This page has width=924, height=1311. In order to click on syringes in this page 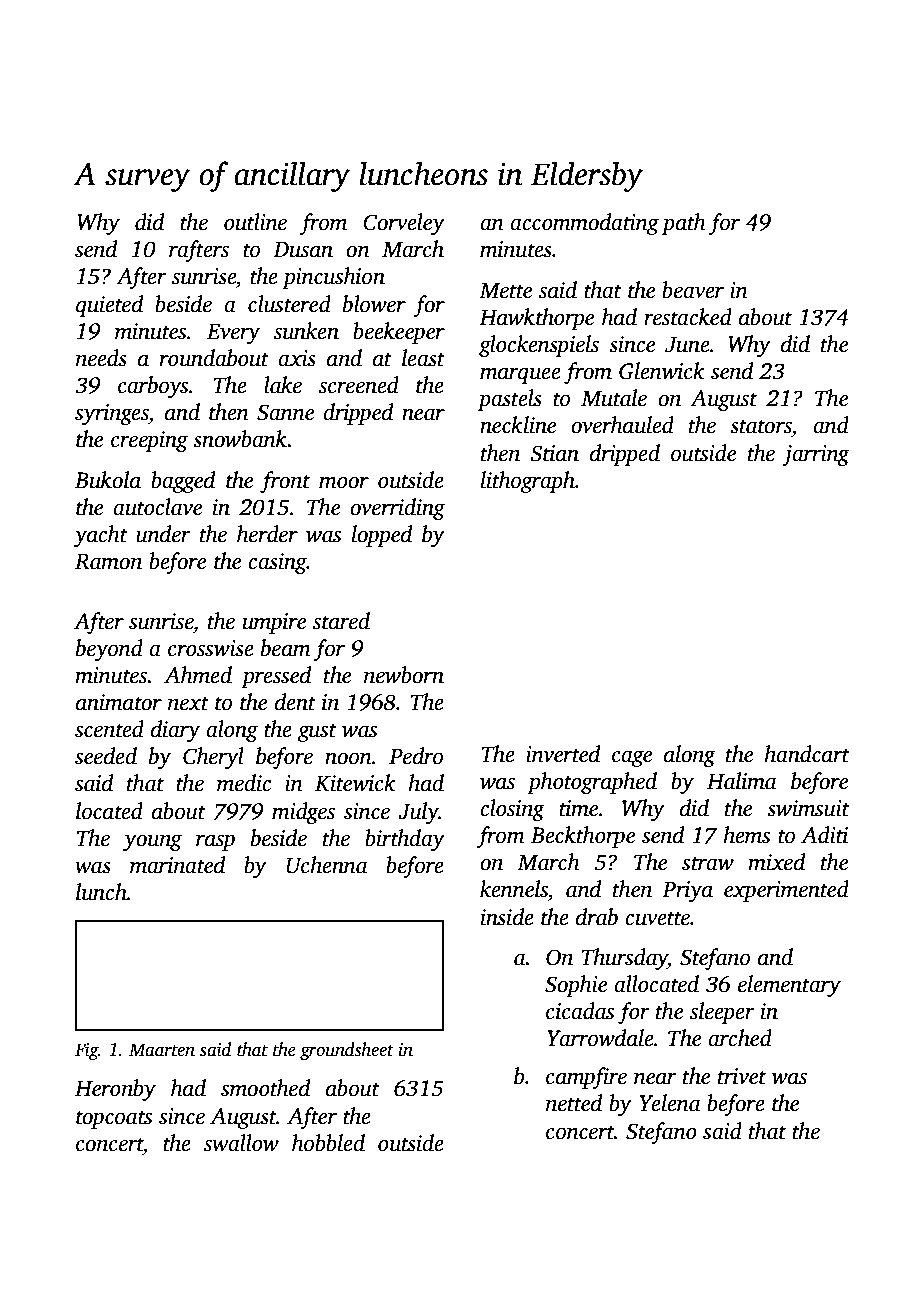, I will do `click(112, 414)`.
